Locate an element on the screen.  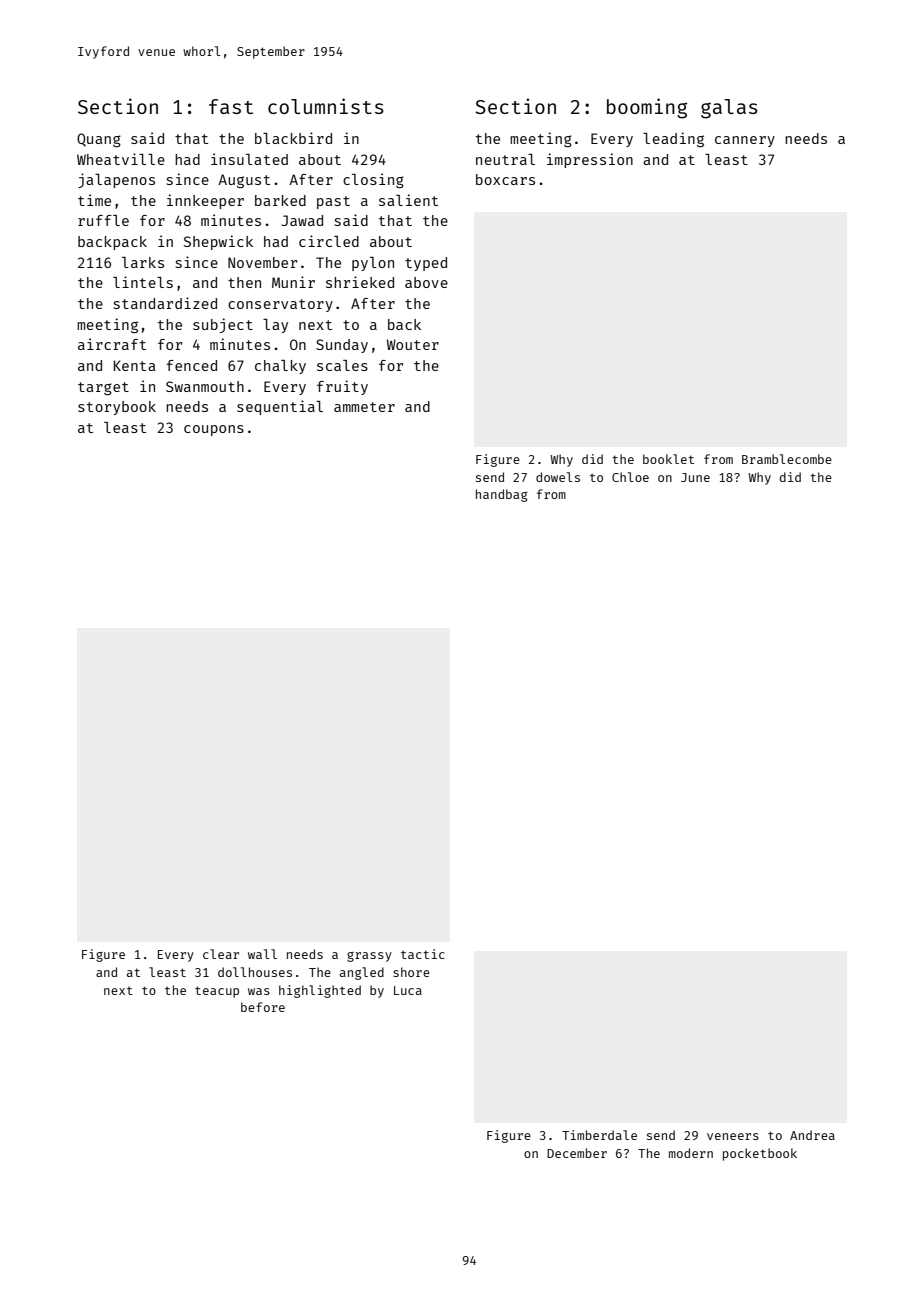
clear is located at coordinates (221, 954).
